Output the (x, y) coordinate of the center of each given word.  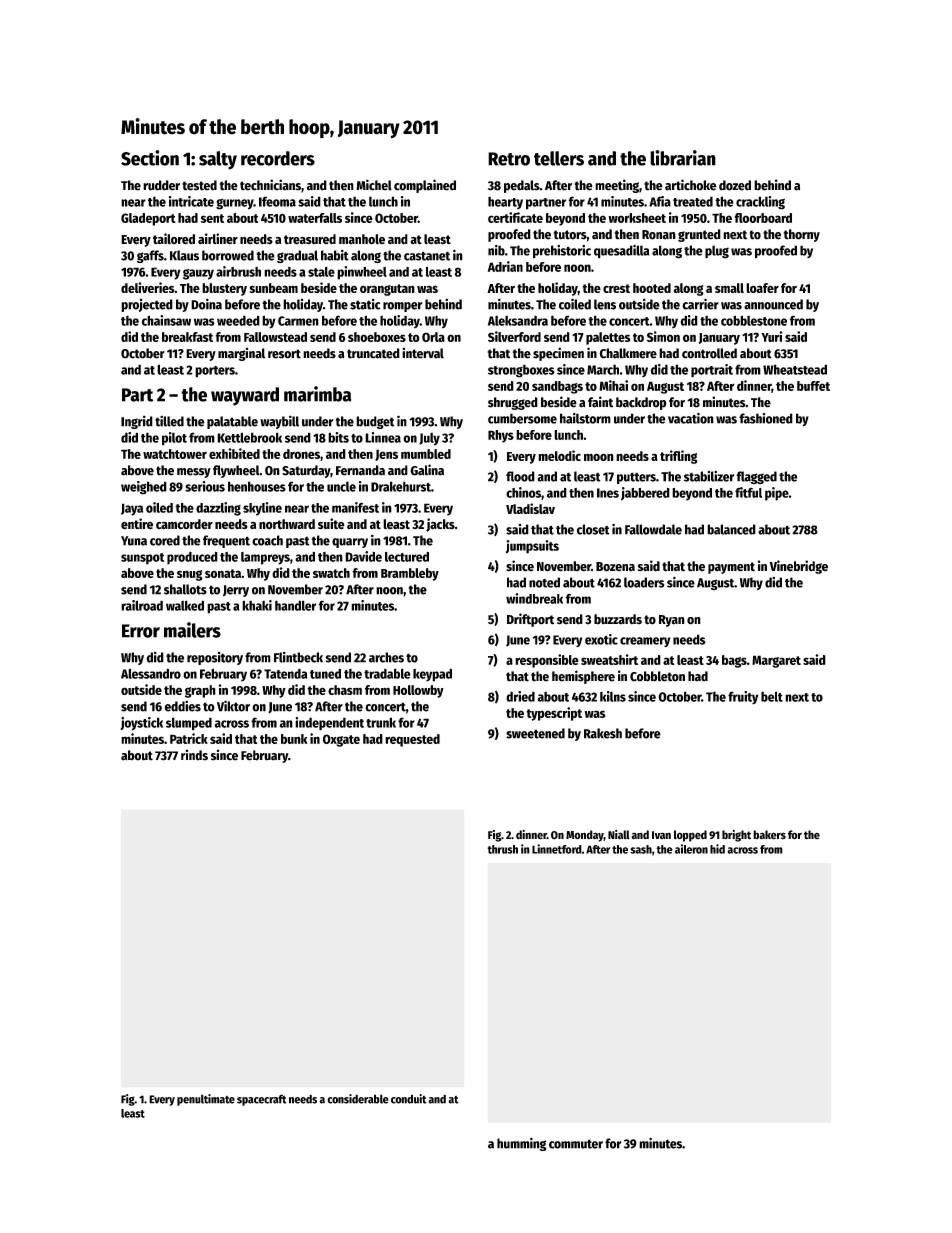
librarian (683, 158)
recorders (278, 158)
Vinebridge (799, 567)
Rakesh (603, 733)
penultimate (206, 1100)
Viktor (233, 706)
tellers (559, 158)
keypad (432, 675)
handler (295, 605)
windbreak (534, 598)
